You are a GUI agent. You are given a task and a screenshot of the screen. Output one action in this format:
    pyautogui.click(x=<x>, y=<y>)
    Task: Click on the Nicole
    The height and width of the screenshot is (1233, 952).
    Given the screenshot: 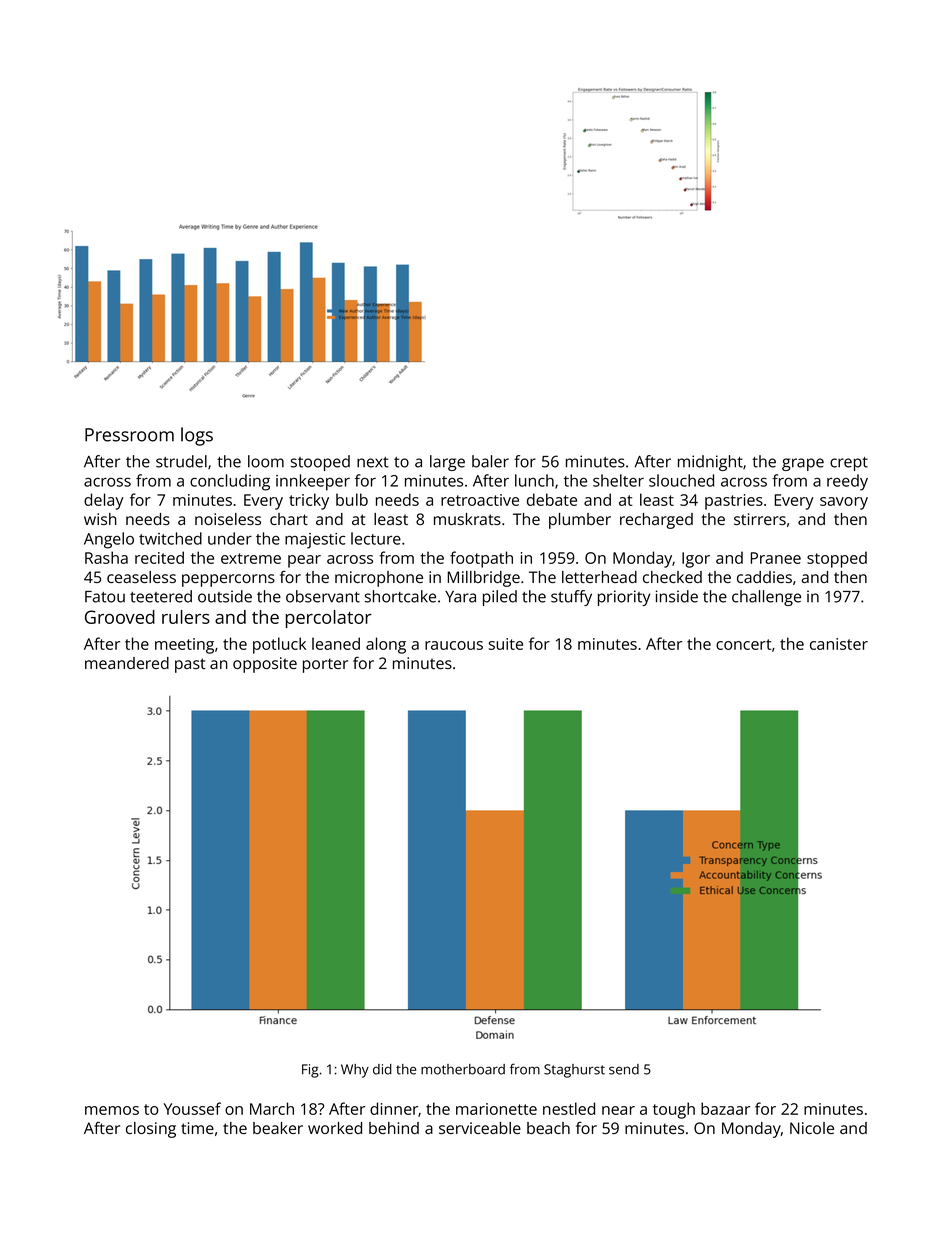 What is the action you would take?
    pyautogui.click(x=812, y=1128)
